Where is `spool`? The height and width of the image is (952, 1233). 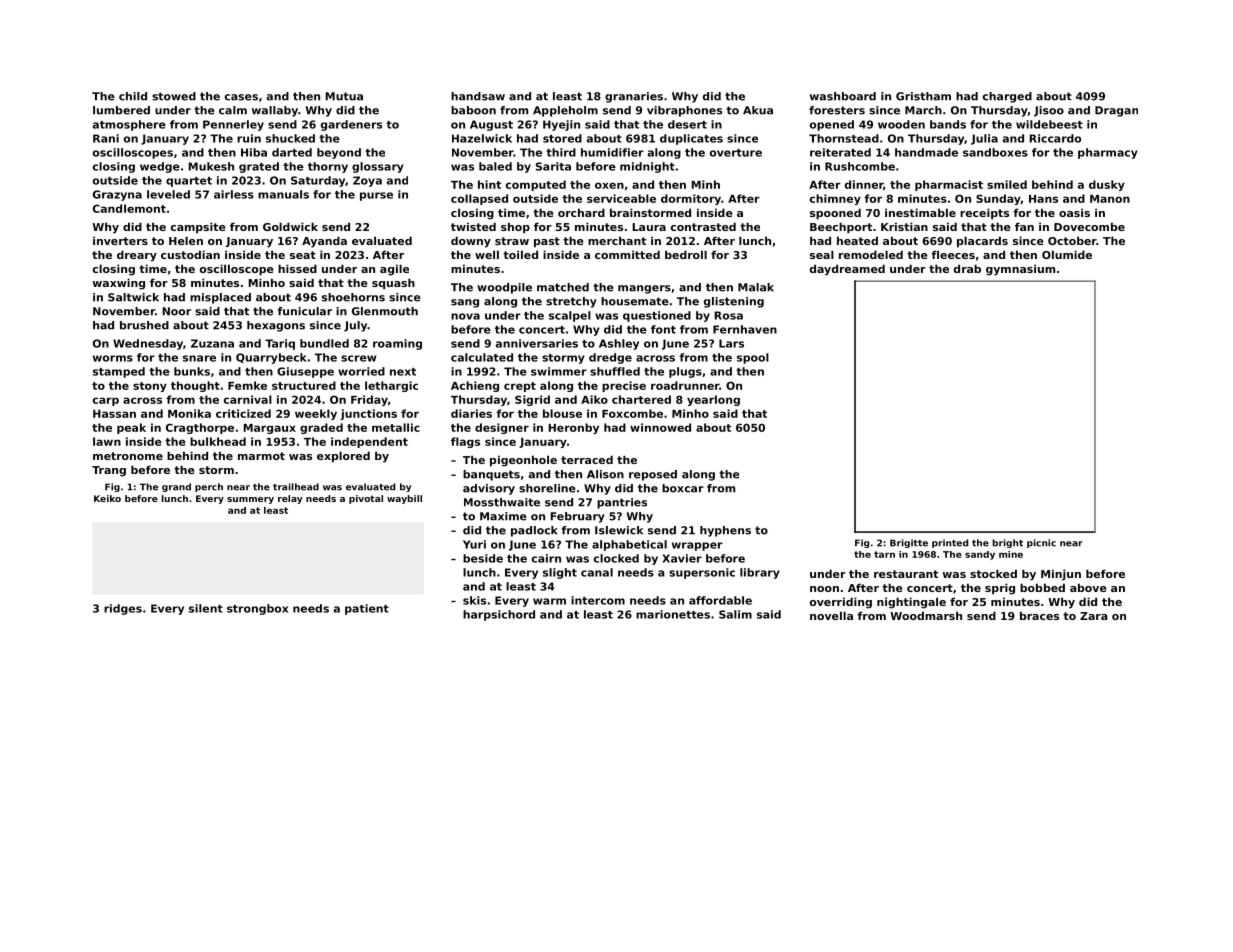
spool is located at coordinates (753, 358).
